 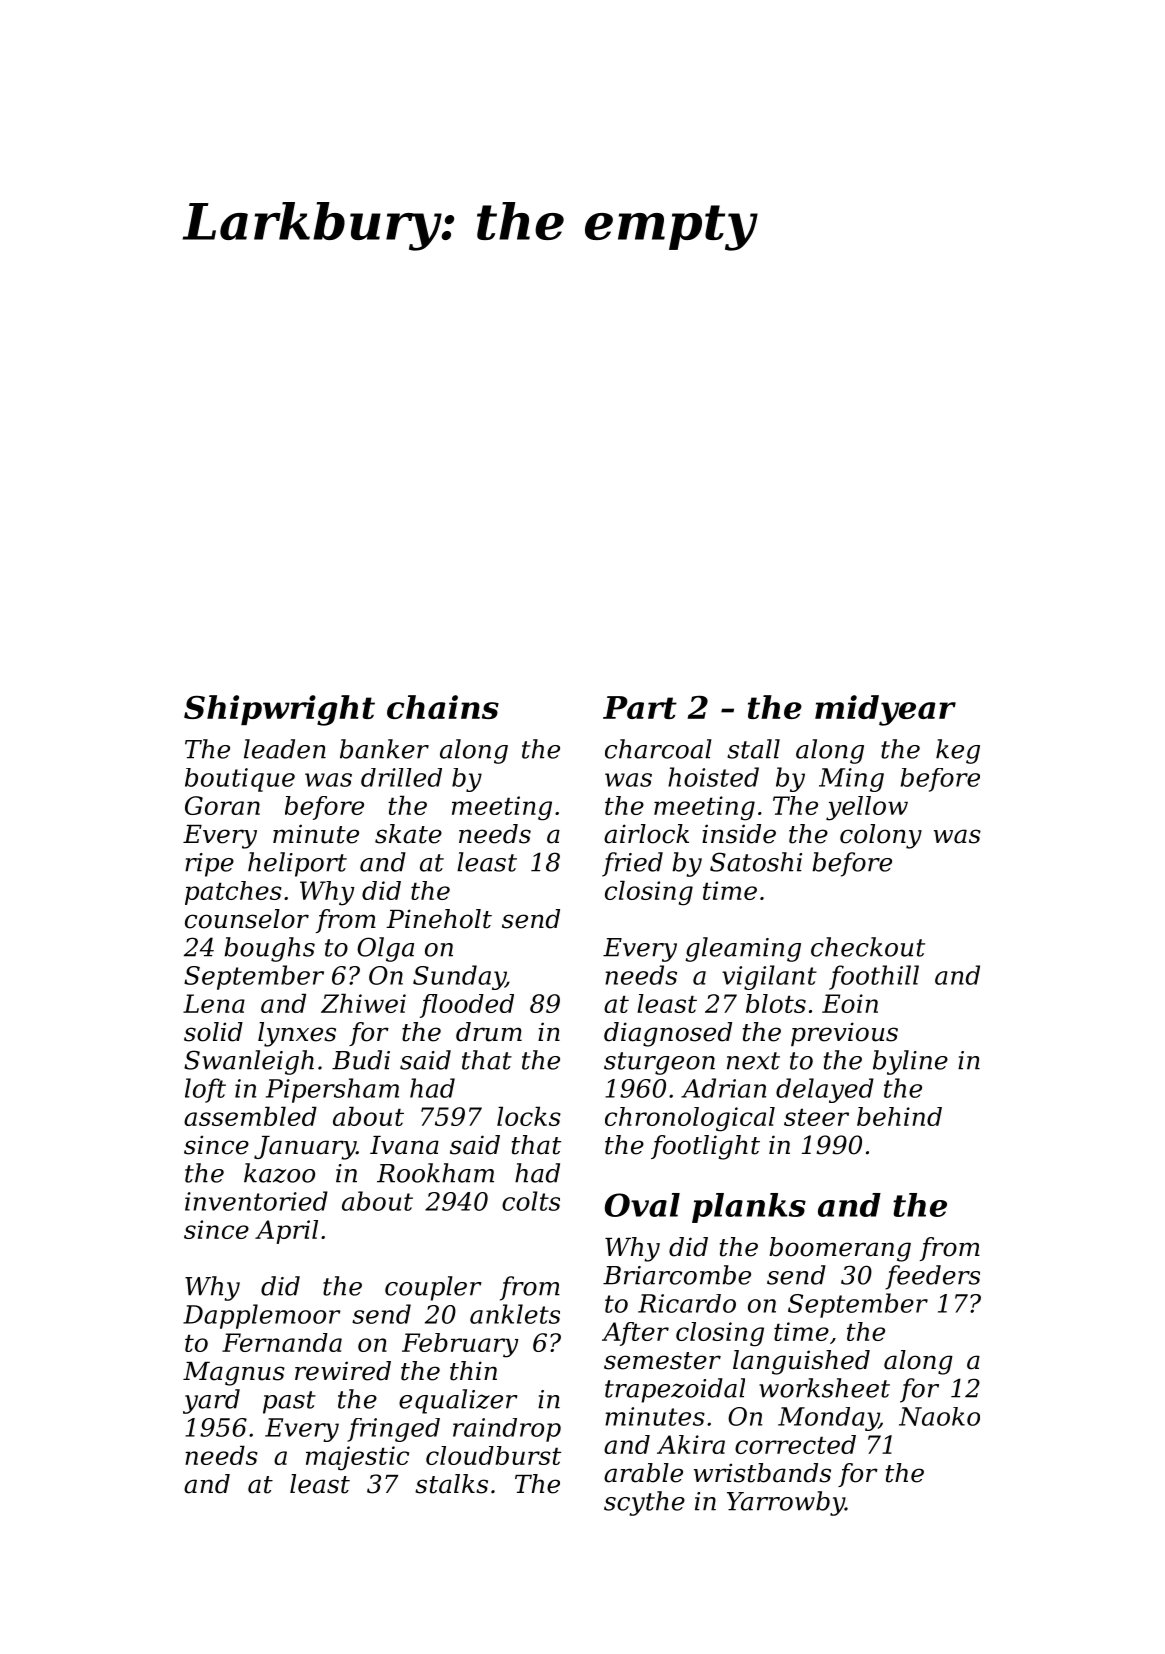 I want to click on raindrop, so click(x=507, y=1430).
